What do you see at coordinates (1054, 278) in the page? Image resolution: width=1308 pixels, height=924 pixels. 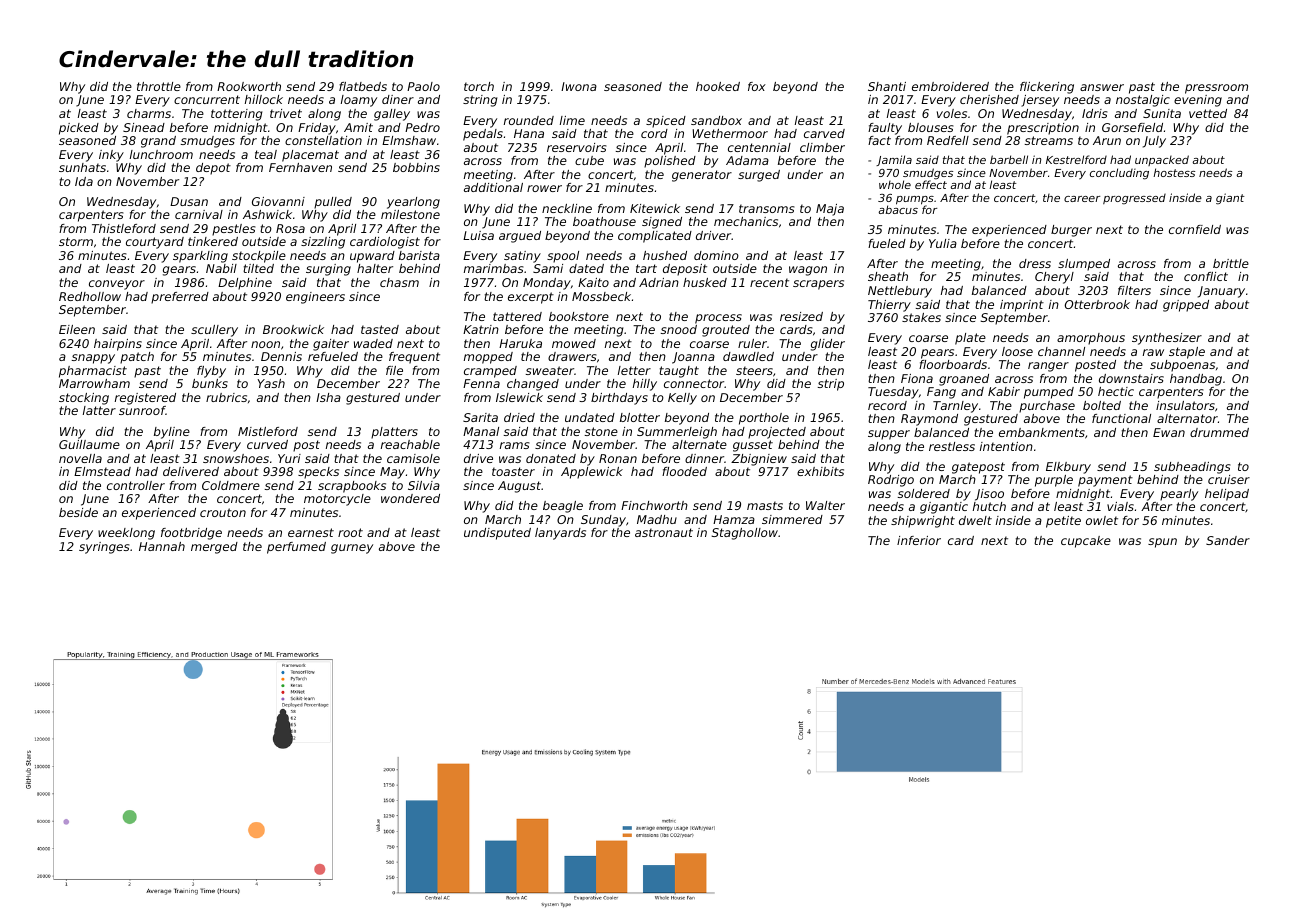 I see `Cheryl` at bounding box center [1054, 278].
